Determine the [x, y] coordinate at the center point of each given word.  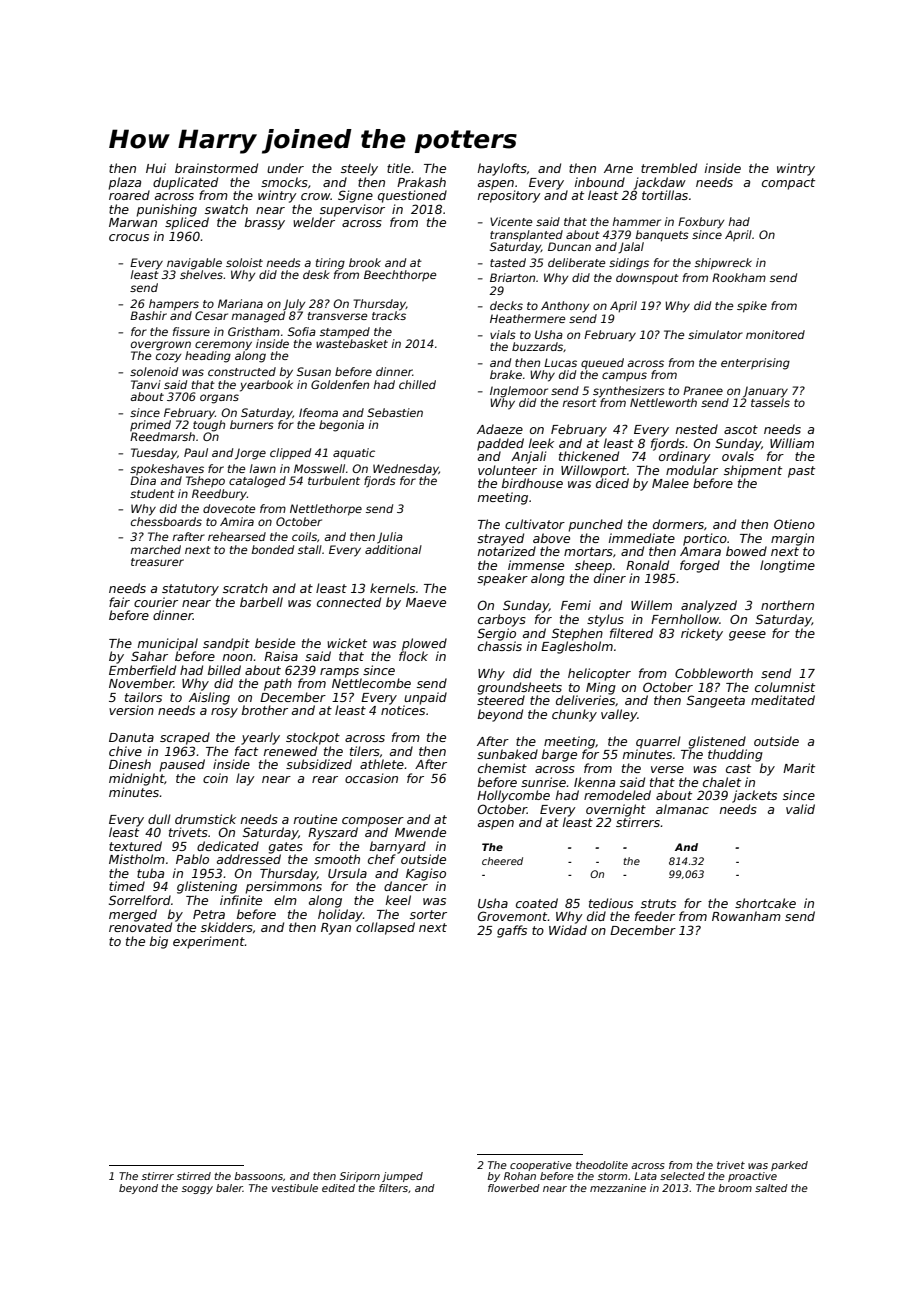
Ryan [336, 929]
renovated [140, 927]
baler [229, 1188]
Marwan [133, 222]
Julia [390, 538]
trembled [669, 168]
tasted [508, 262]
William [792, 443]
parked [789, 1166]
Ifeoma [318, 412]
